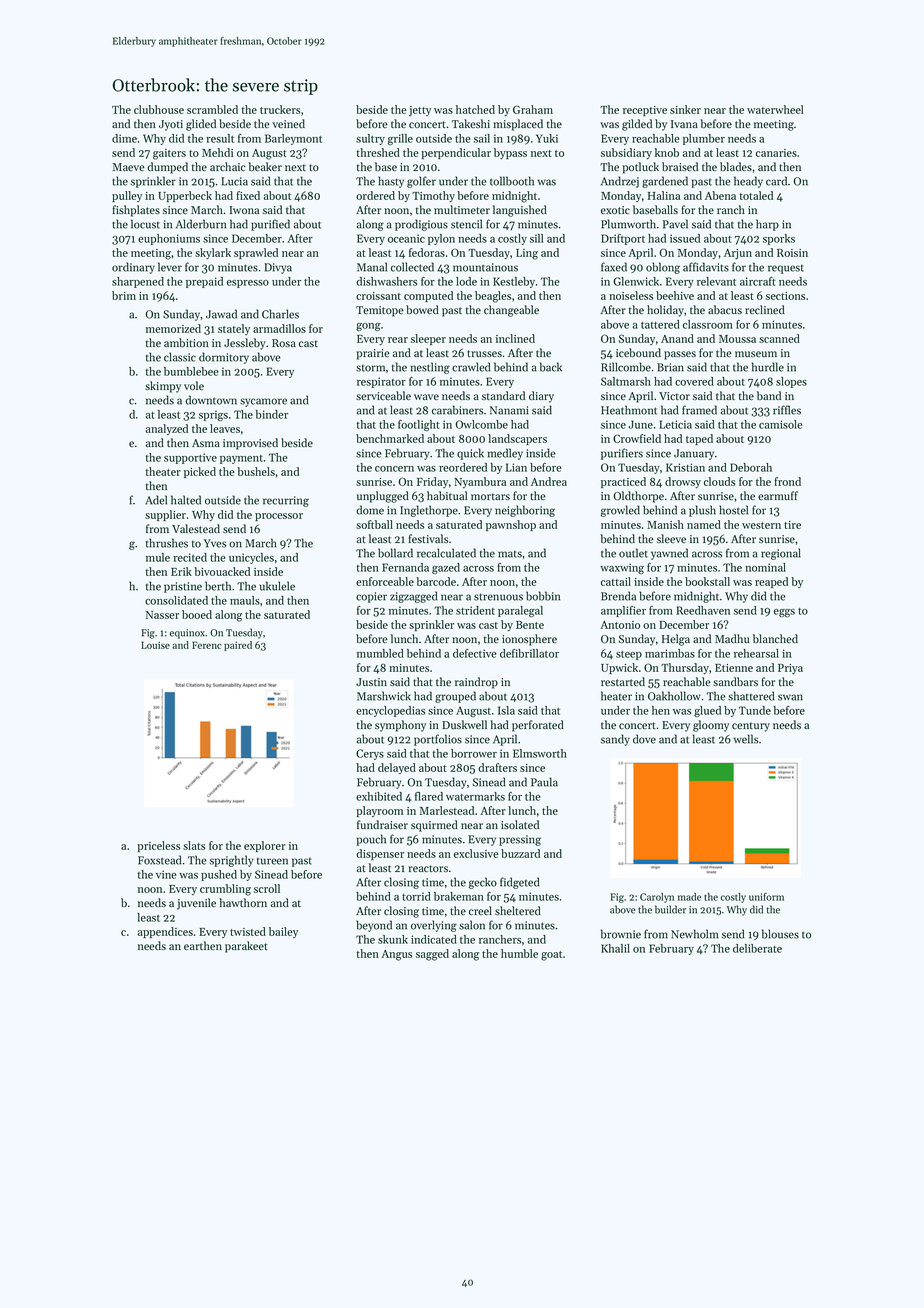  I want to click on gecko, so click(483, 883).
